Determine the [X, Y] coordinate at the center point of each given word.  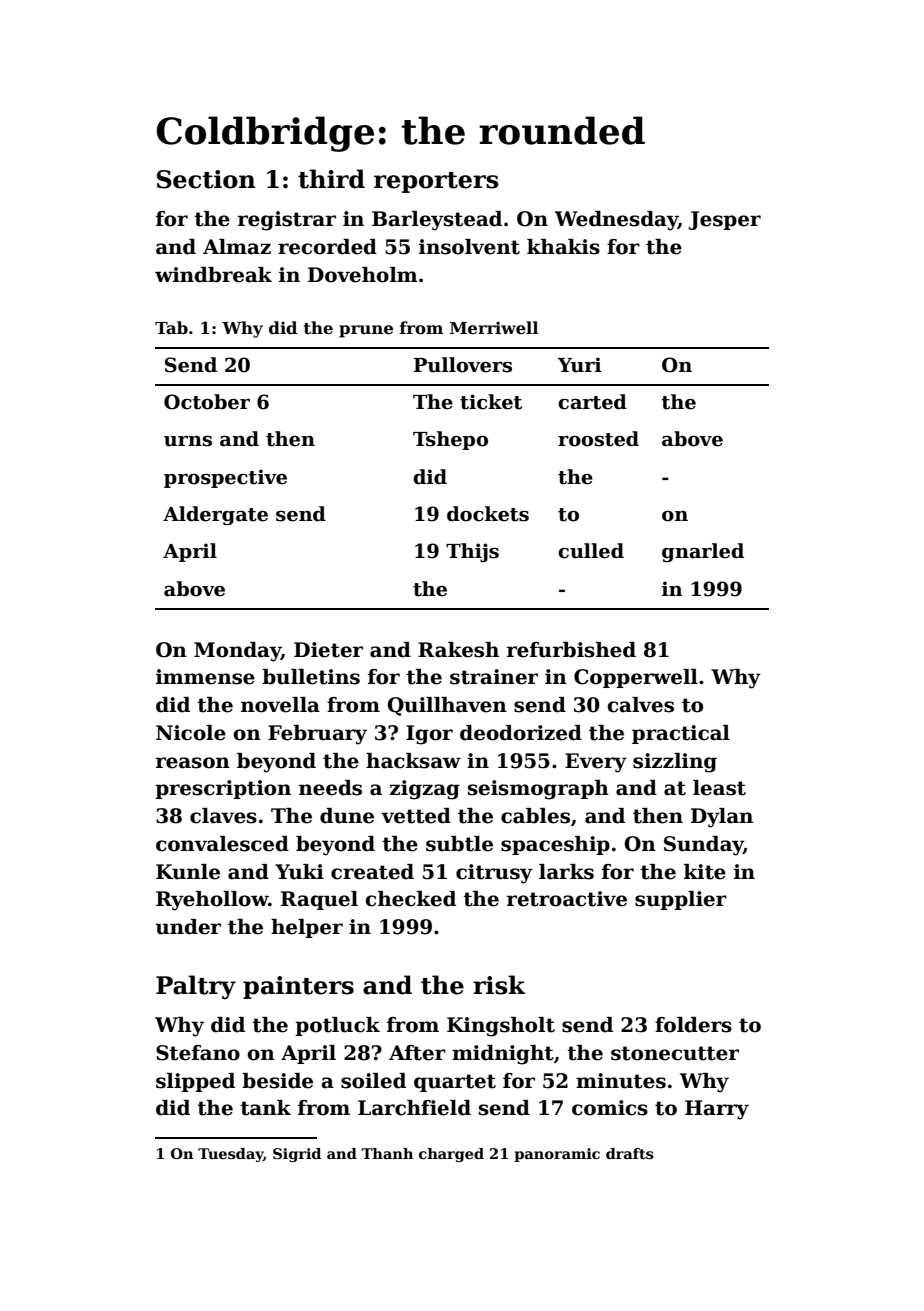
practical [681, 734]
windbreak [213, 275]
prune [366, 331]
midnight [503, 1055]
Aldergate [215, 515]
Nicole [191, 733]
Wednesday [616, 221]
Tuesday [230, 1155]
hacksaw [413, 761]
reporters [436, 182]
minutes [621, 1081]
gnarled [703, 552]
